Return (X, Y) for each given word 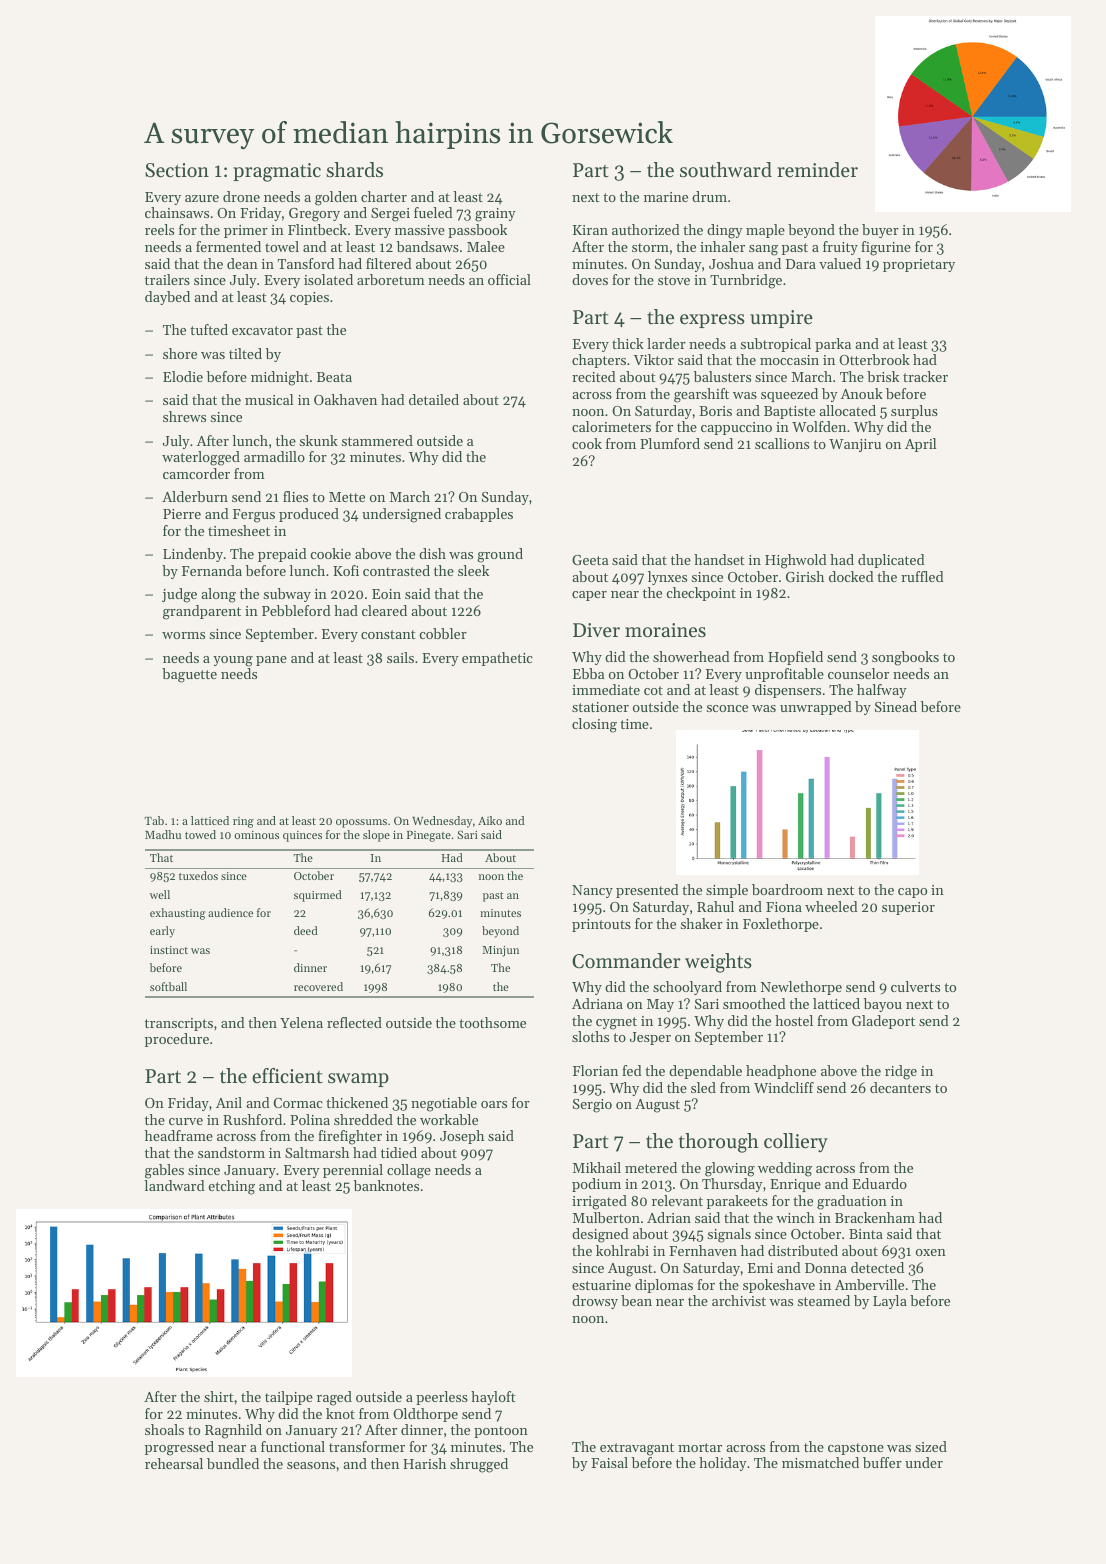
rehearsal (174, 1463)
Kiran (590, 230)
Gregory (314, 215)
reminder (817, 170)
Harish (424, 1463)
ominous (256, 835)
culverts (915, 986)
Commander (626, 961)
